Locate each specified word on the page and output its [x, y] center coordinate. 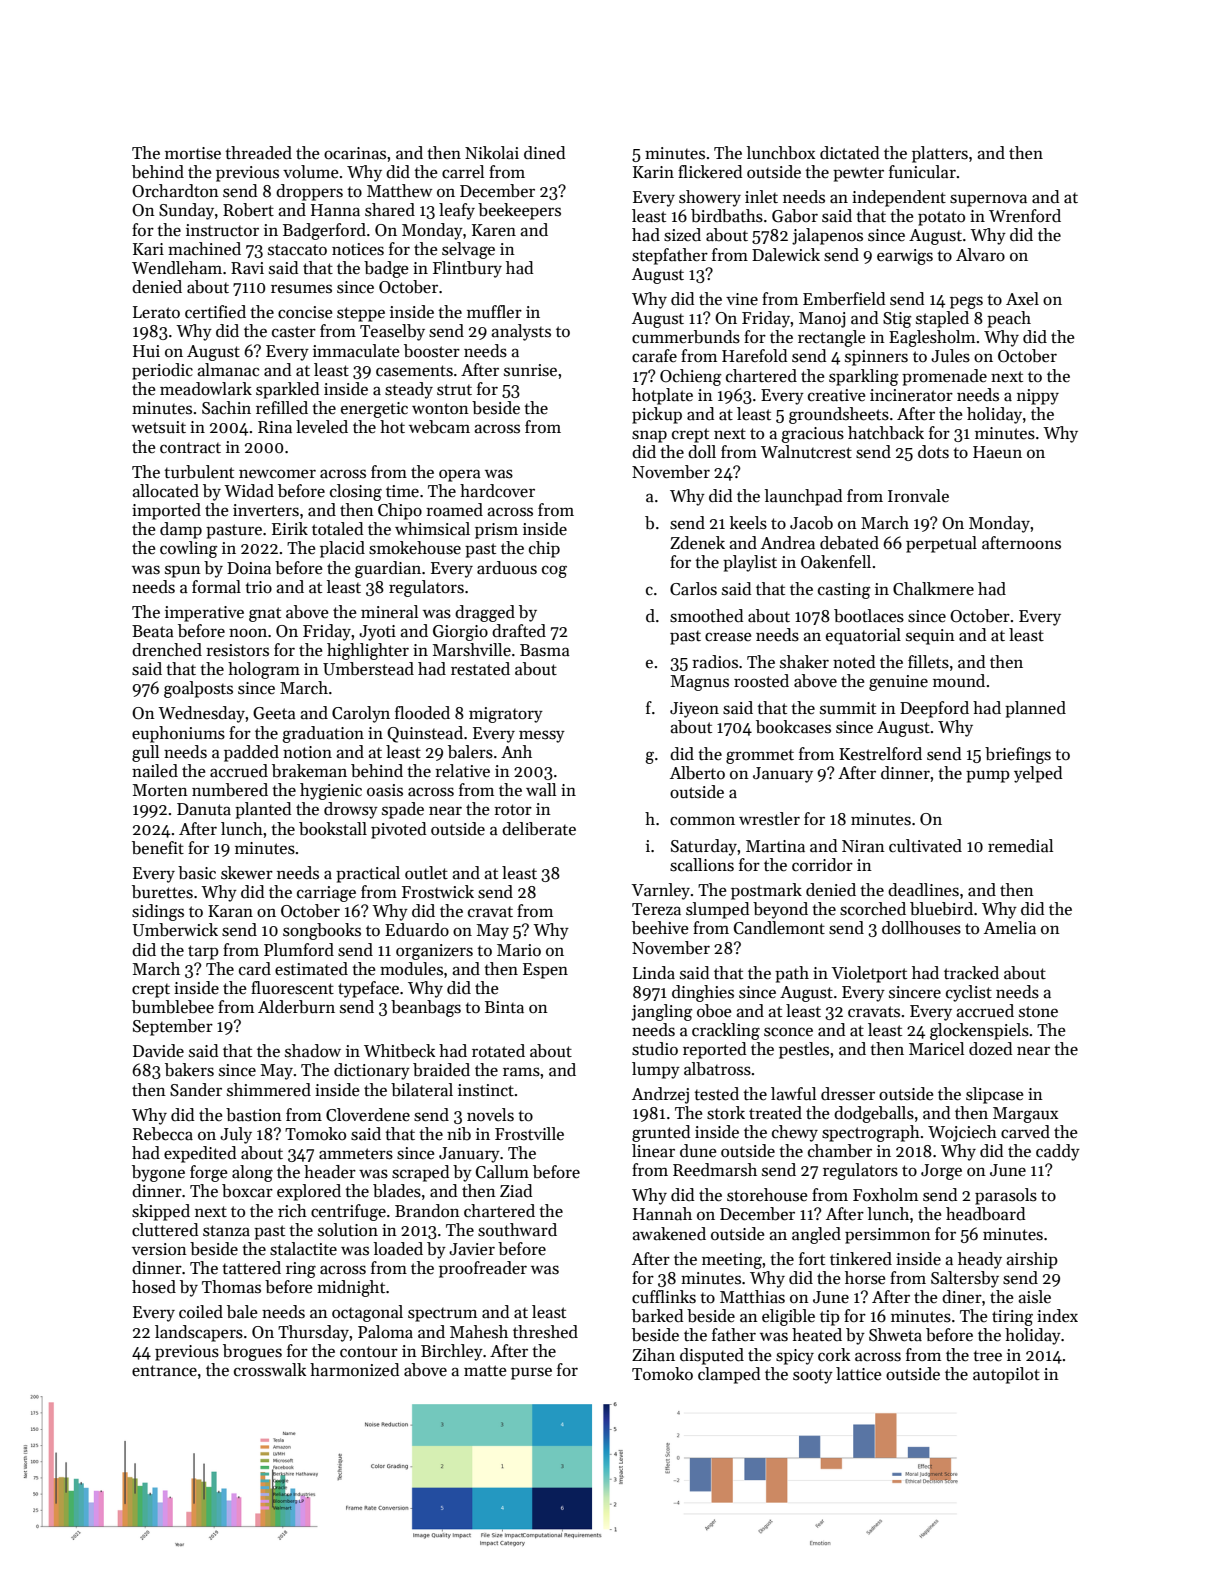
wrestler [769, 819]
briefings [1018, 755]
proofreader [483, 1269]
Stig [897, 320]
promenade [944, 377]
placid [342, 549]
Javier [472, 1249]
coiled [201, 1312]
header [330, 1172]
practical [368, 874]
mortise [193, 153]
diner [962, 1297]
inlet [761, 197]
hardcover [497, 491]
